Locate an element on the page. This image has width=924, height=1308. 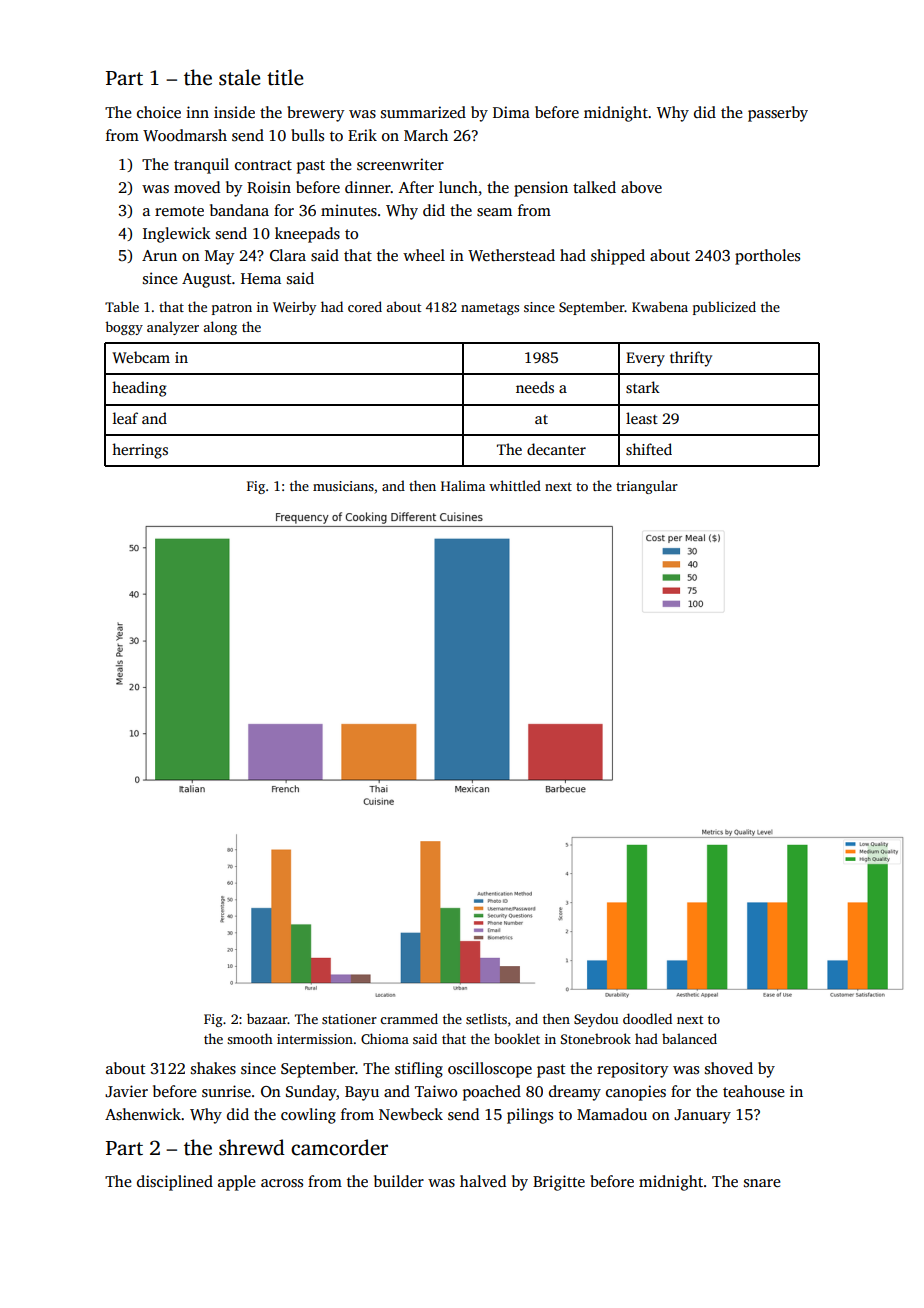
Mamadou is located at coordinates (612, 1114).
